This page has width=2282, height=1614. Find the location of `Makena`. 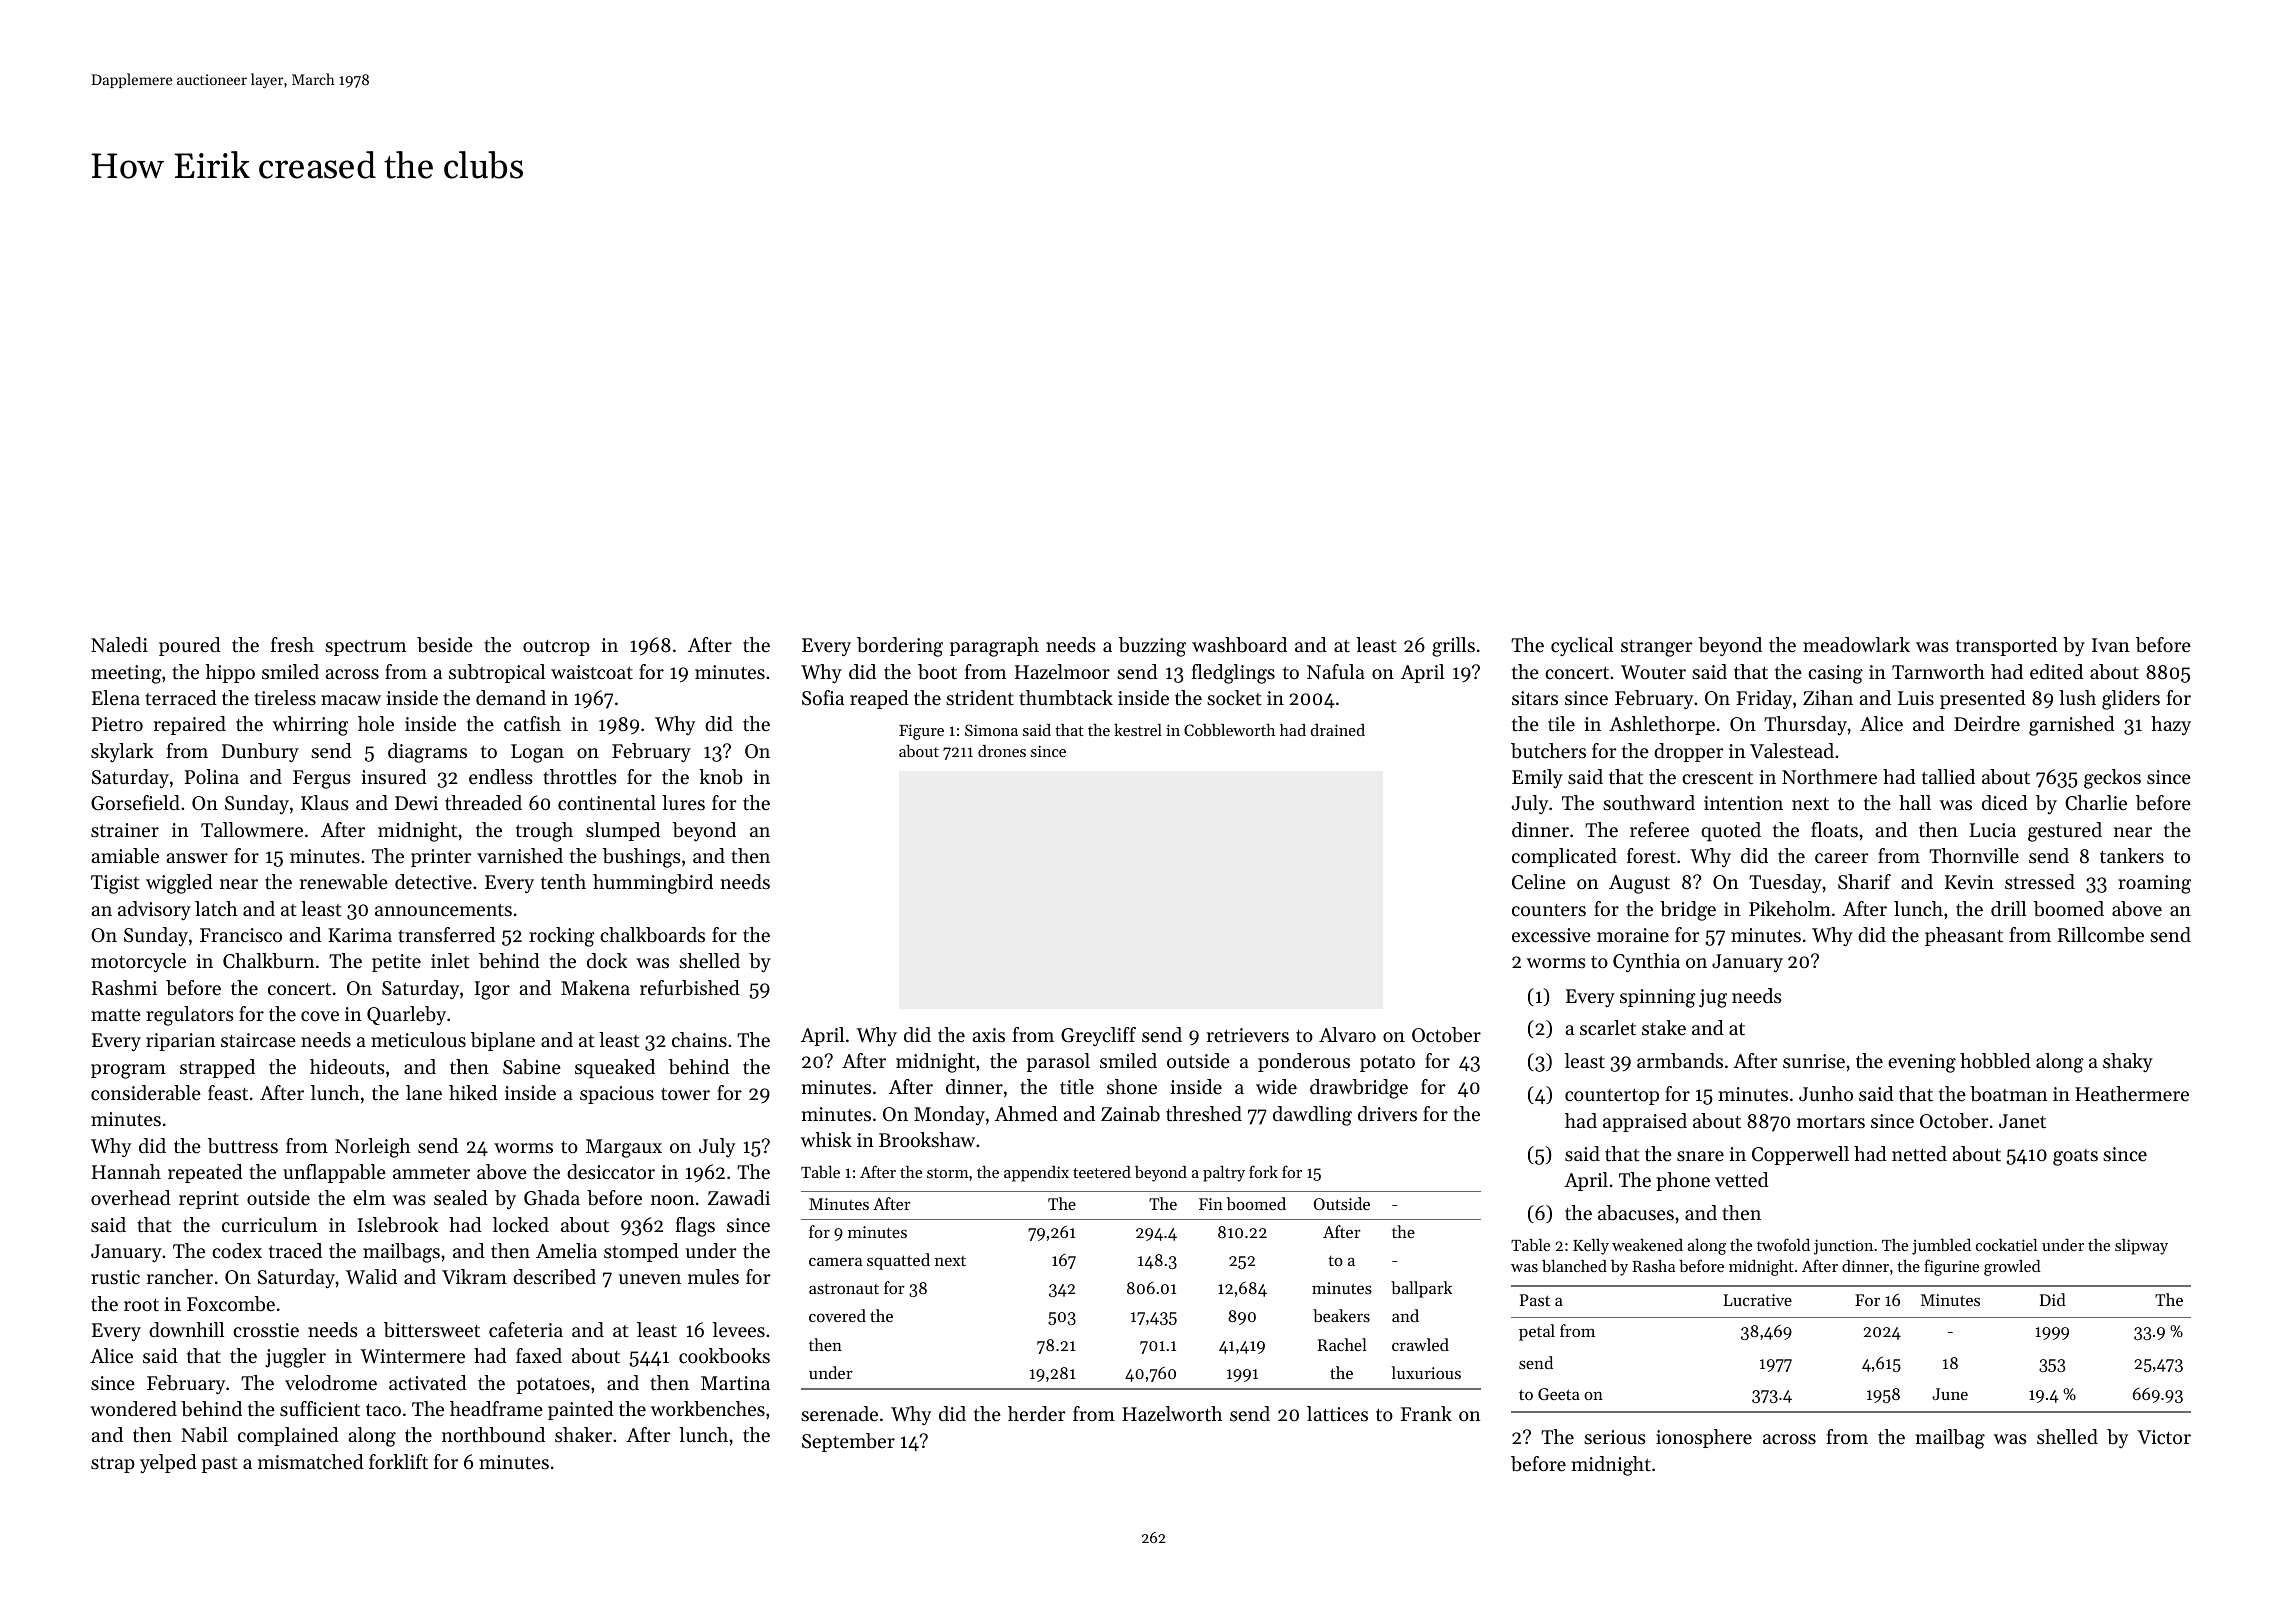

Makena is located at coordinates (595, 988).
